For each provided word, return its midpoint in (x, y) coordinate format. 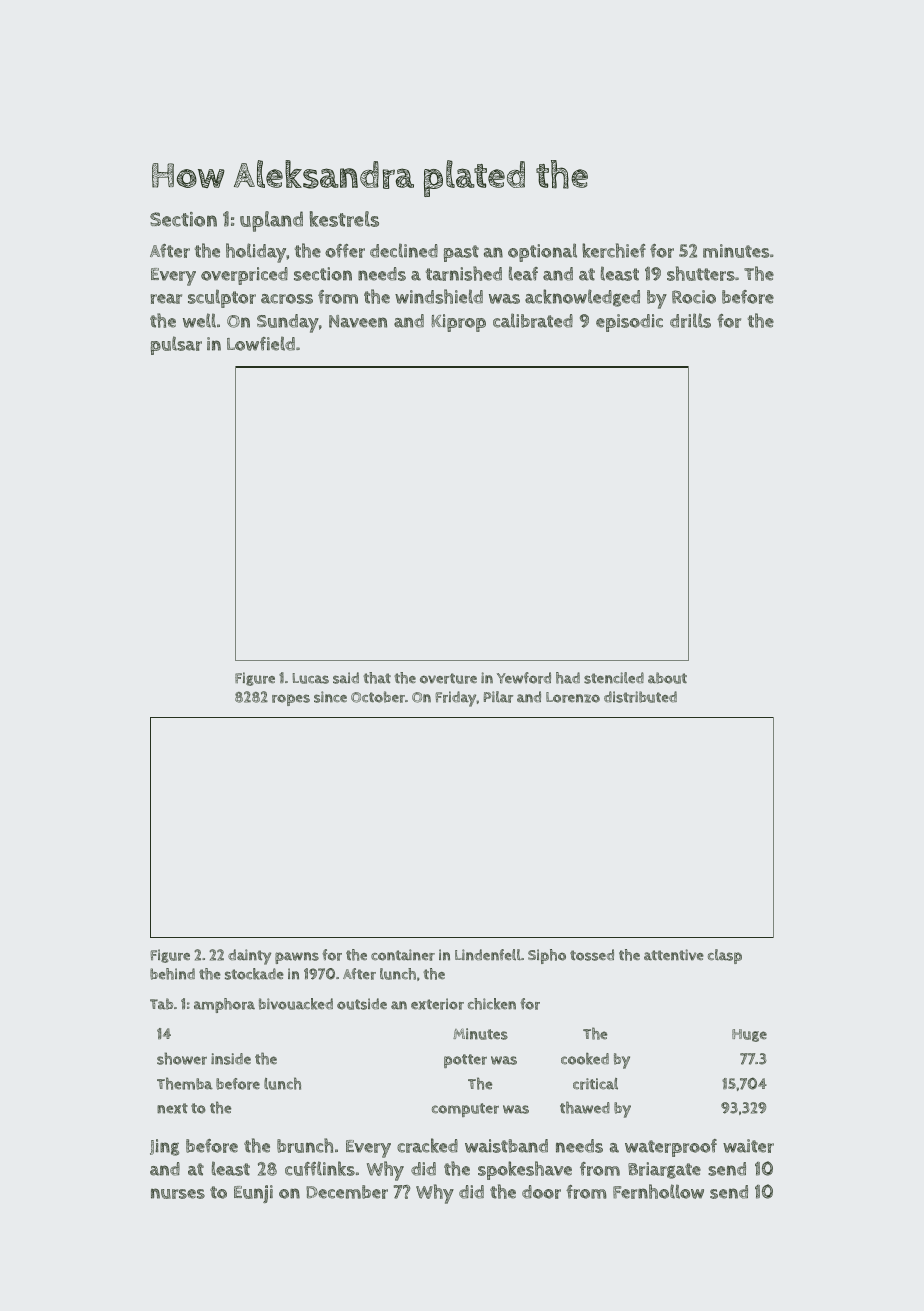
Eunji (253, 1194)
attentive (674, 955)
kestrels (344, 219)
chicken (492, 1004)
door (541, 1192)
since (330, 697)
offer (345, 251)
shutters (701, 273)
